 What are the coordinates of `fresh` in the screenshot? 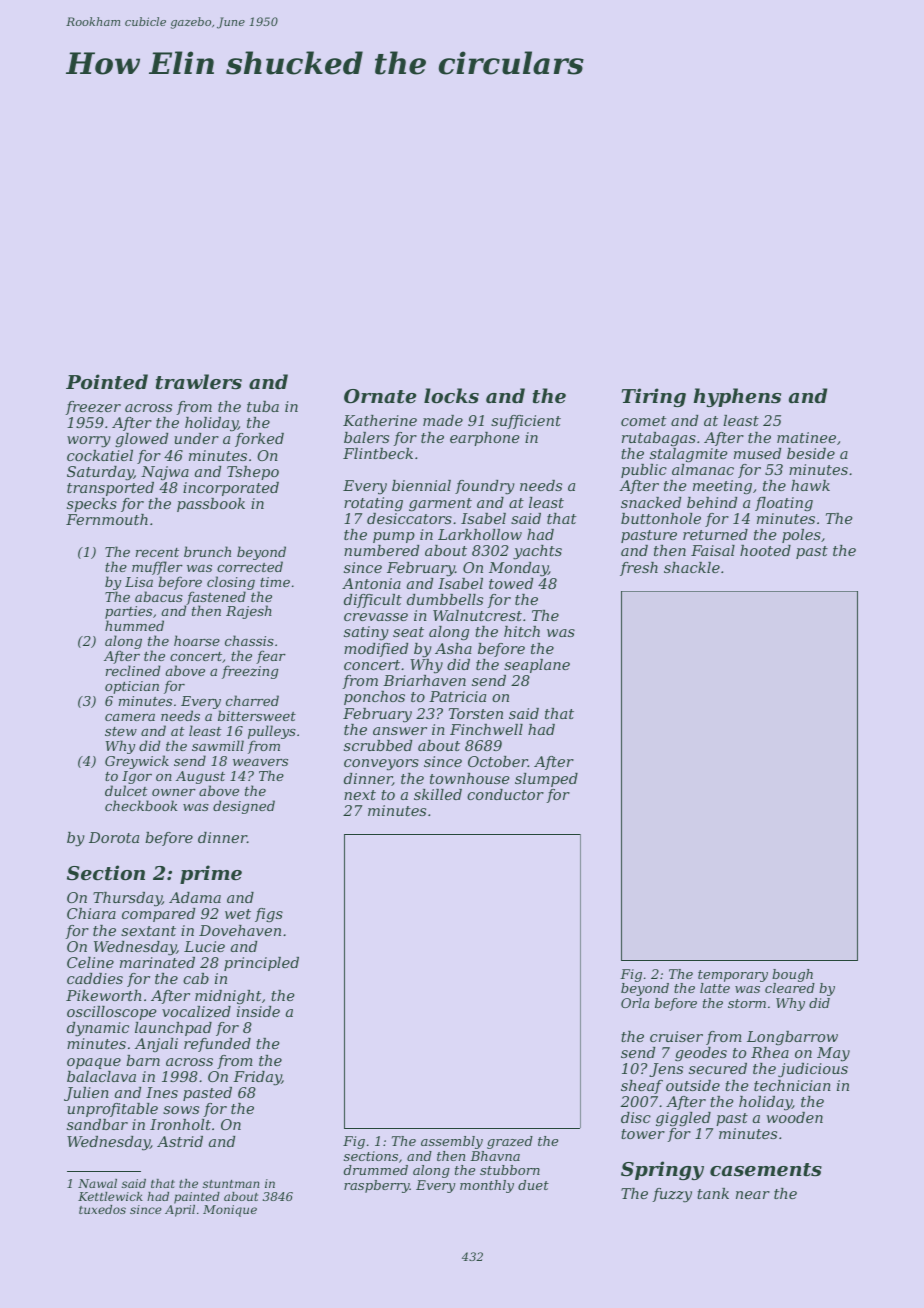 It's located at (639, 569).
